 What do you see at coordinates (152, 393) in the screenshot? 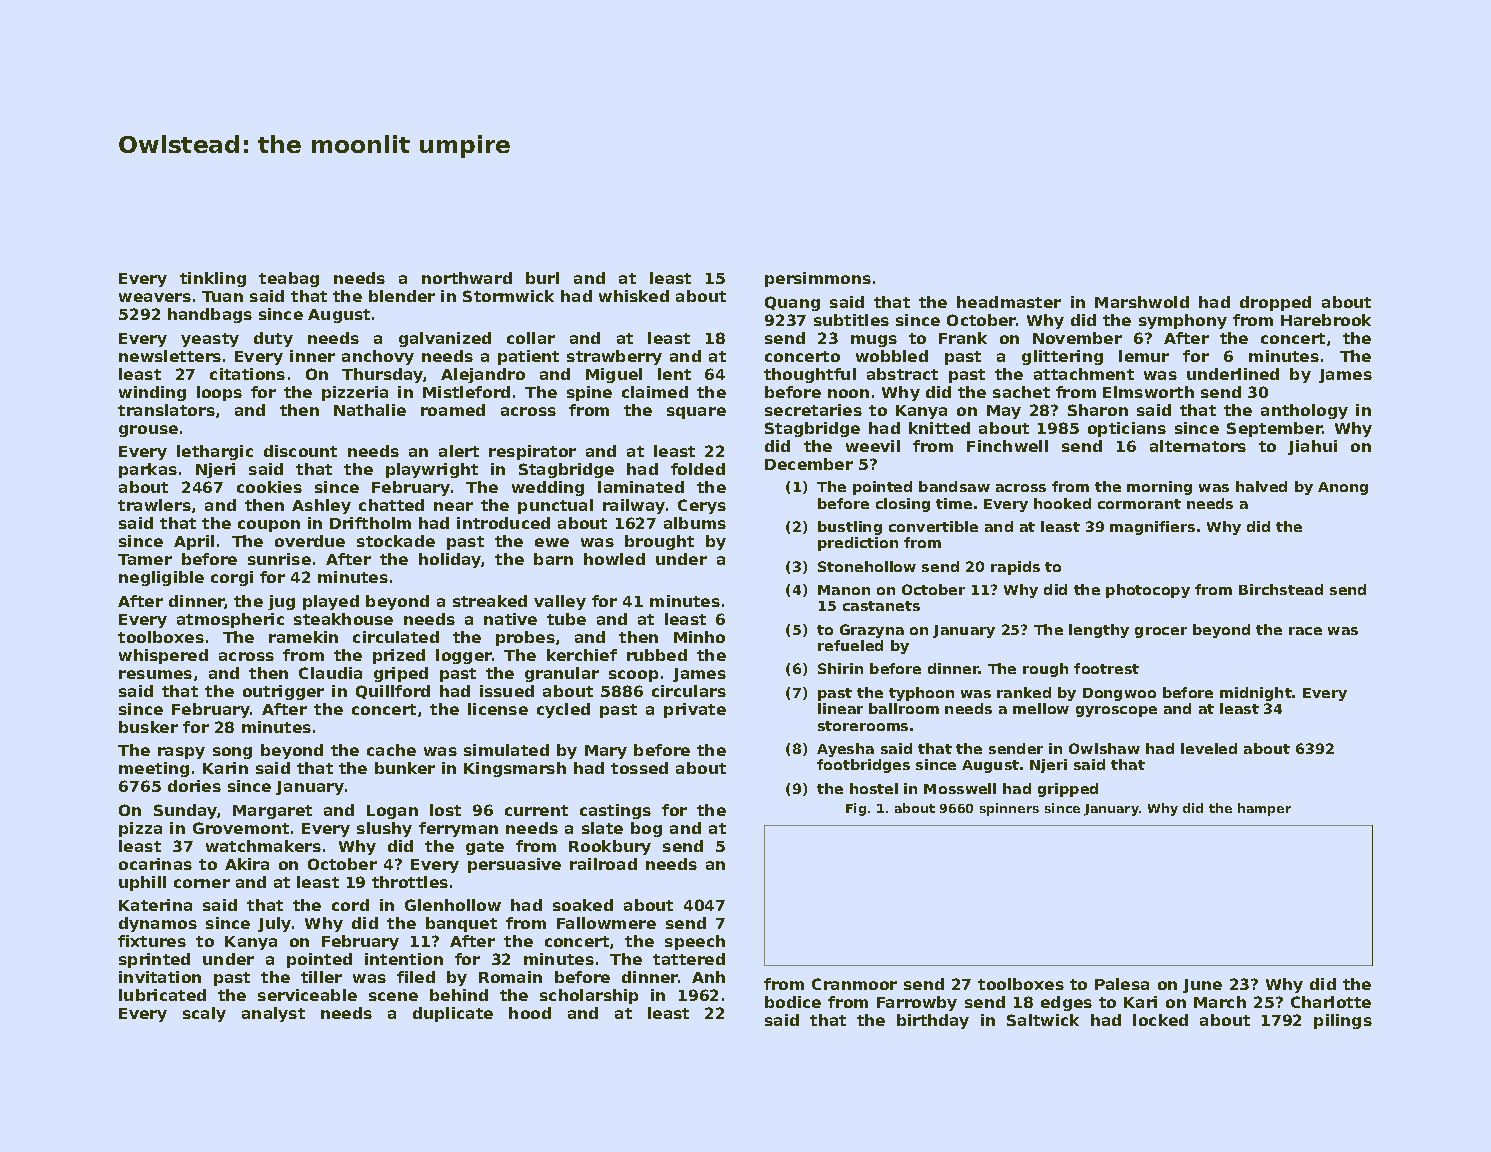
I see `winding` at bounding box center [152, 393].
